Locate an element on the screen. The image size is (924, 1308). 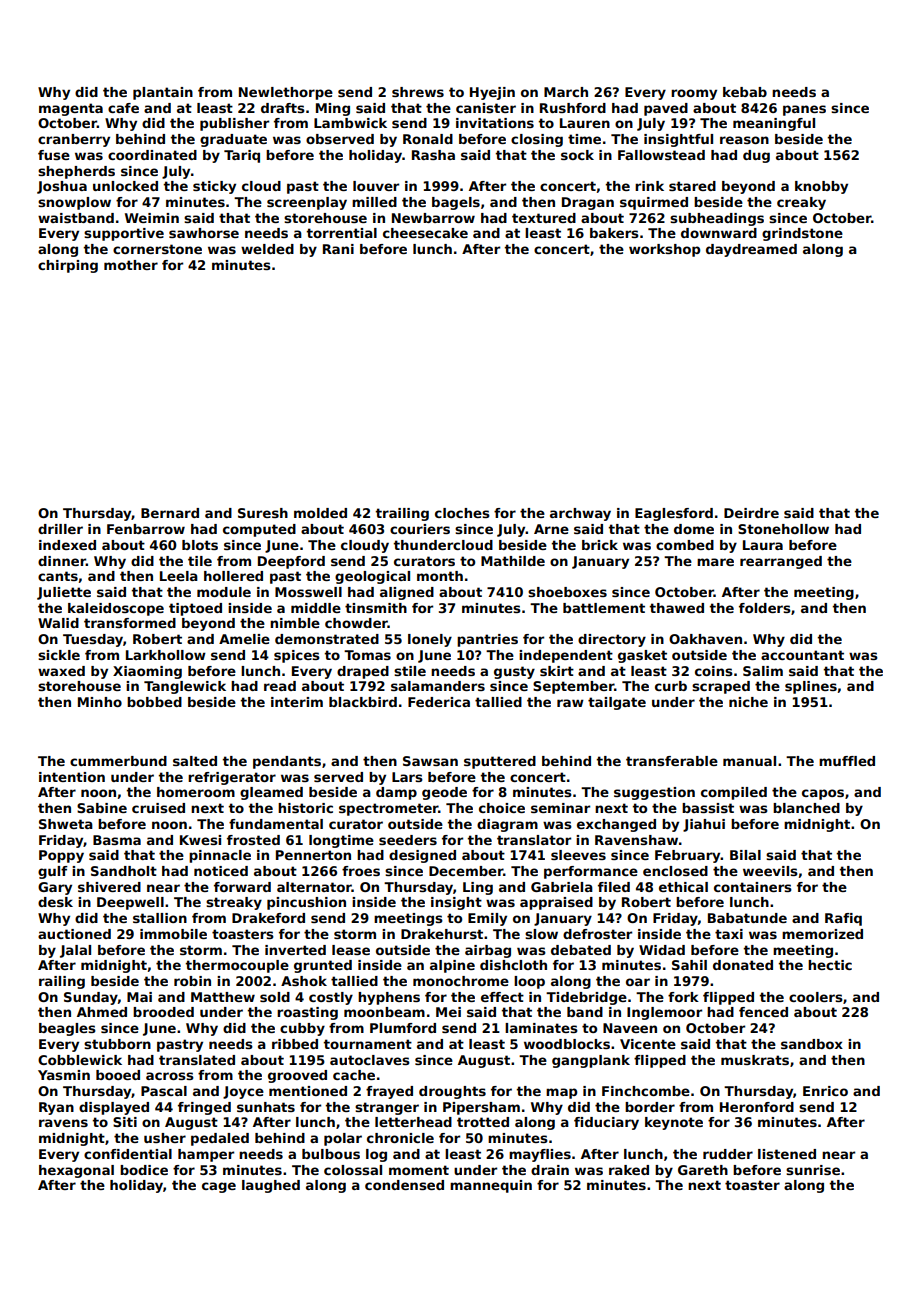
capos is located at coordinates (823, 794).
